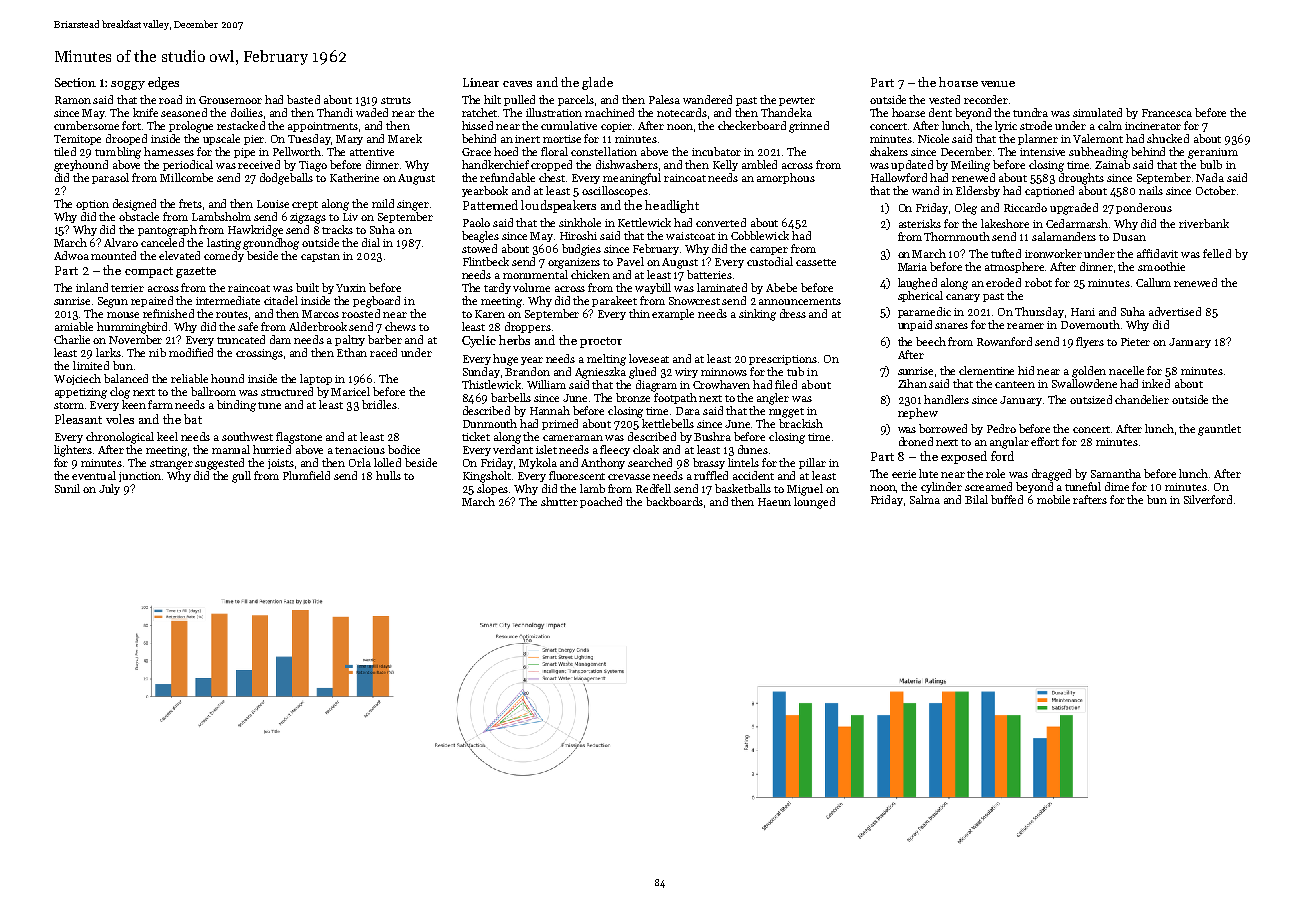 This image has width=1308, height=924. What do you see at coordinates (77, 379) in the image?
I see `Wojciech` at bounding box center [77, 379].
